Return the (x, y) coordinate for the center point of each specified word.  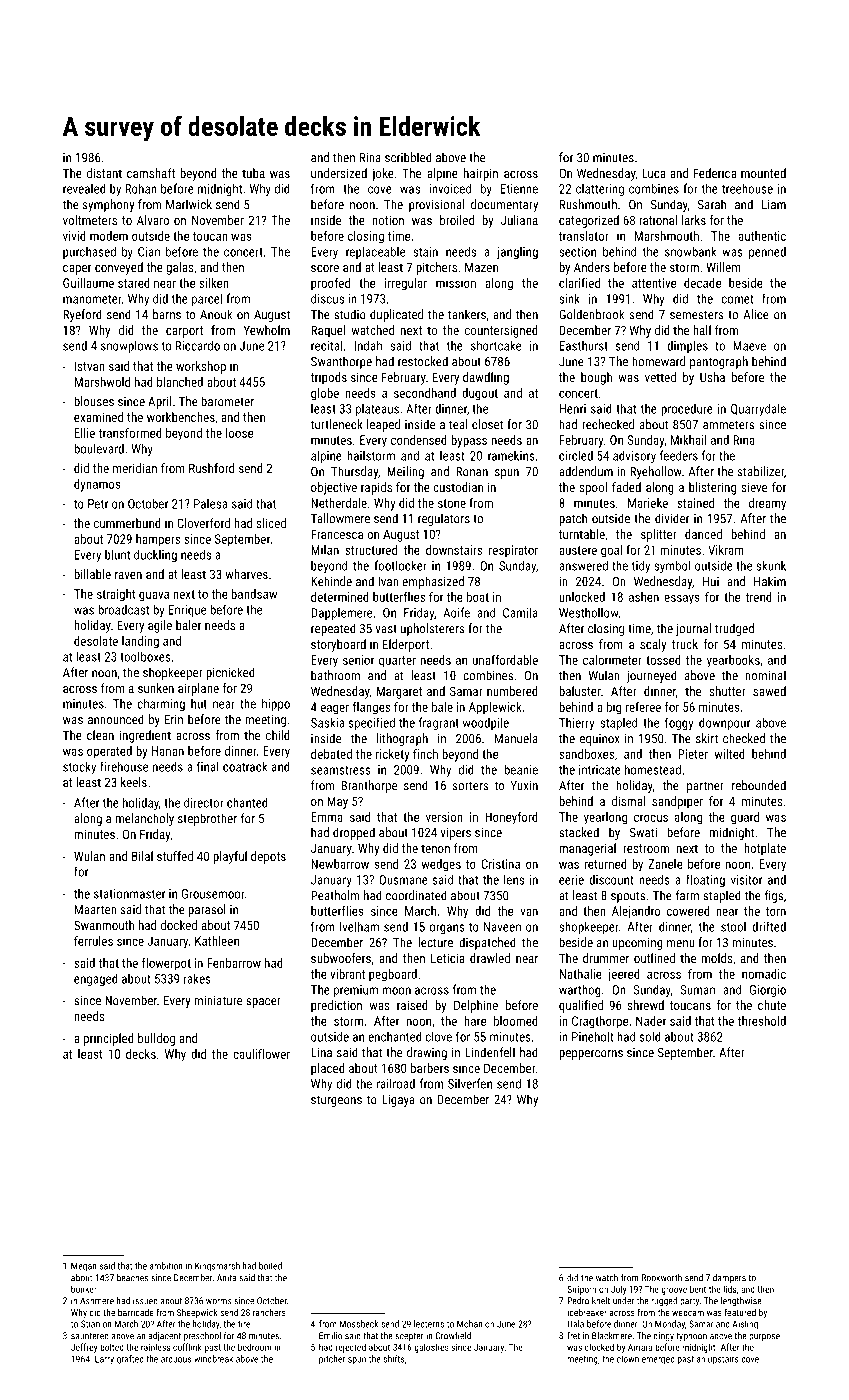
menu (681, 944)
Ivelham (359, 926)
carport (184, 332)
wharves (246, 574)
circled (576, 455)
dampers (729, 1278)
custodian (458, 487)
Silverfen (470, 1083)
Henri (573, 409)
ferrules (93, 941)
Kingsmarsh (217, 1267)
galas (180, 268)
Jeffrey (84, 1348)
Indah (368, 345)
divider (672, 518)
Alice (756, 314)
